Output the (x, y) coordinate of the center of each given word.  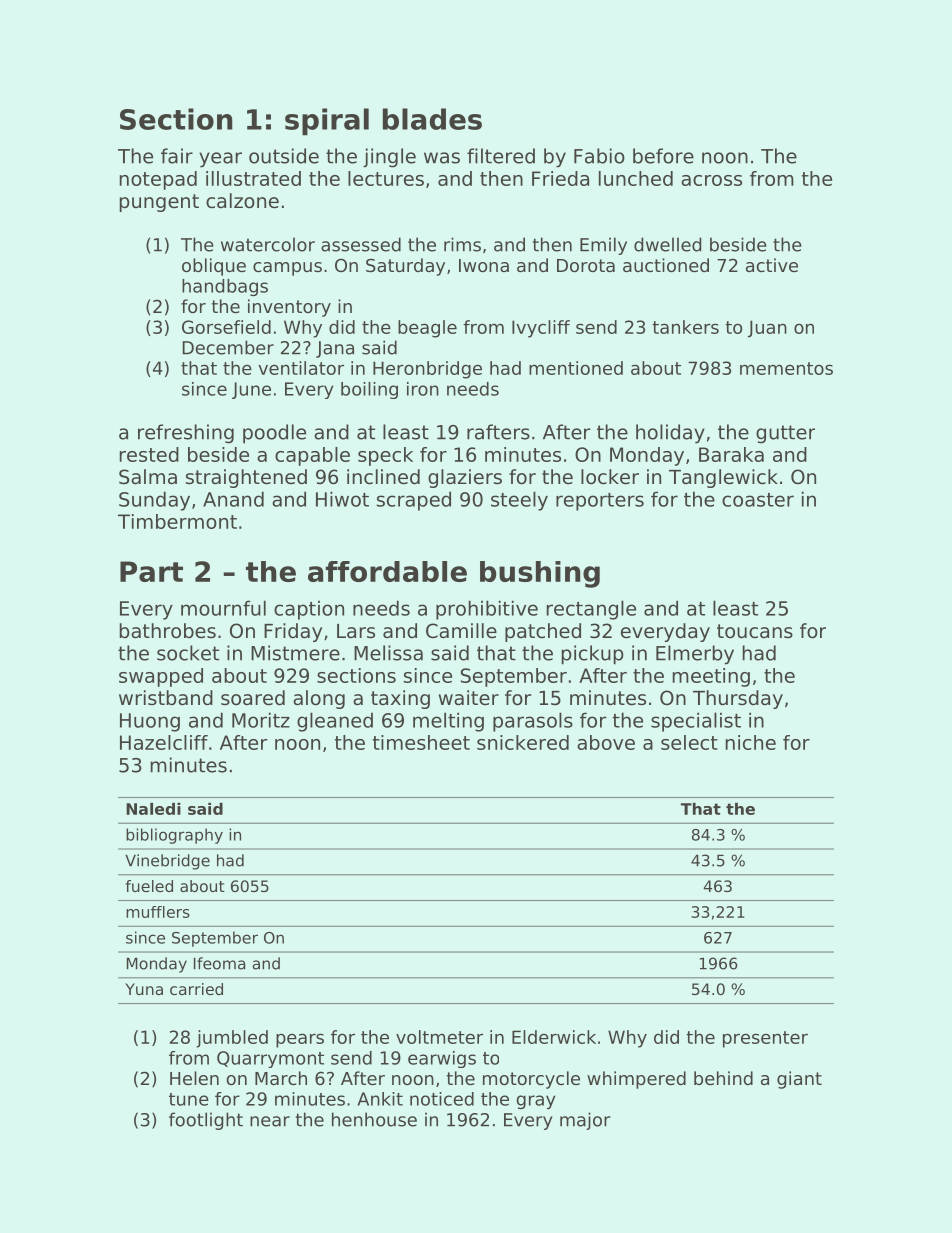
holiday (670, 434)
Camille (461, 631)
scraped (414, 501)
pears (300, 1040)
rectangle (591, 610)
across (711, 180)
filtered (501, 156)
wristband (166, 698)
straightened (246, 478)
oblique (214, 267)
